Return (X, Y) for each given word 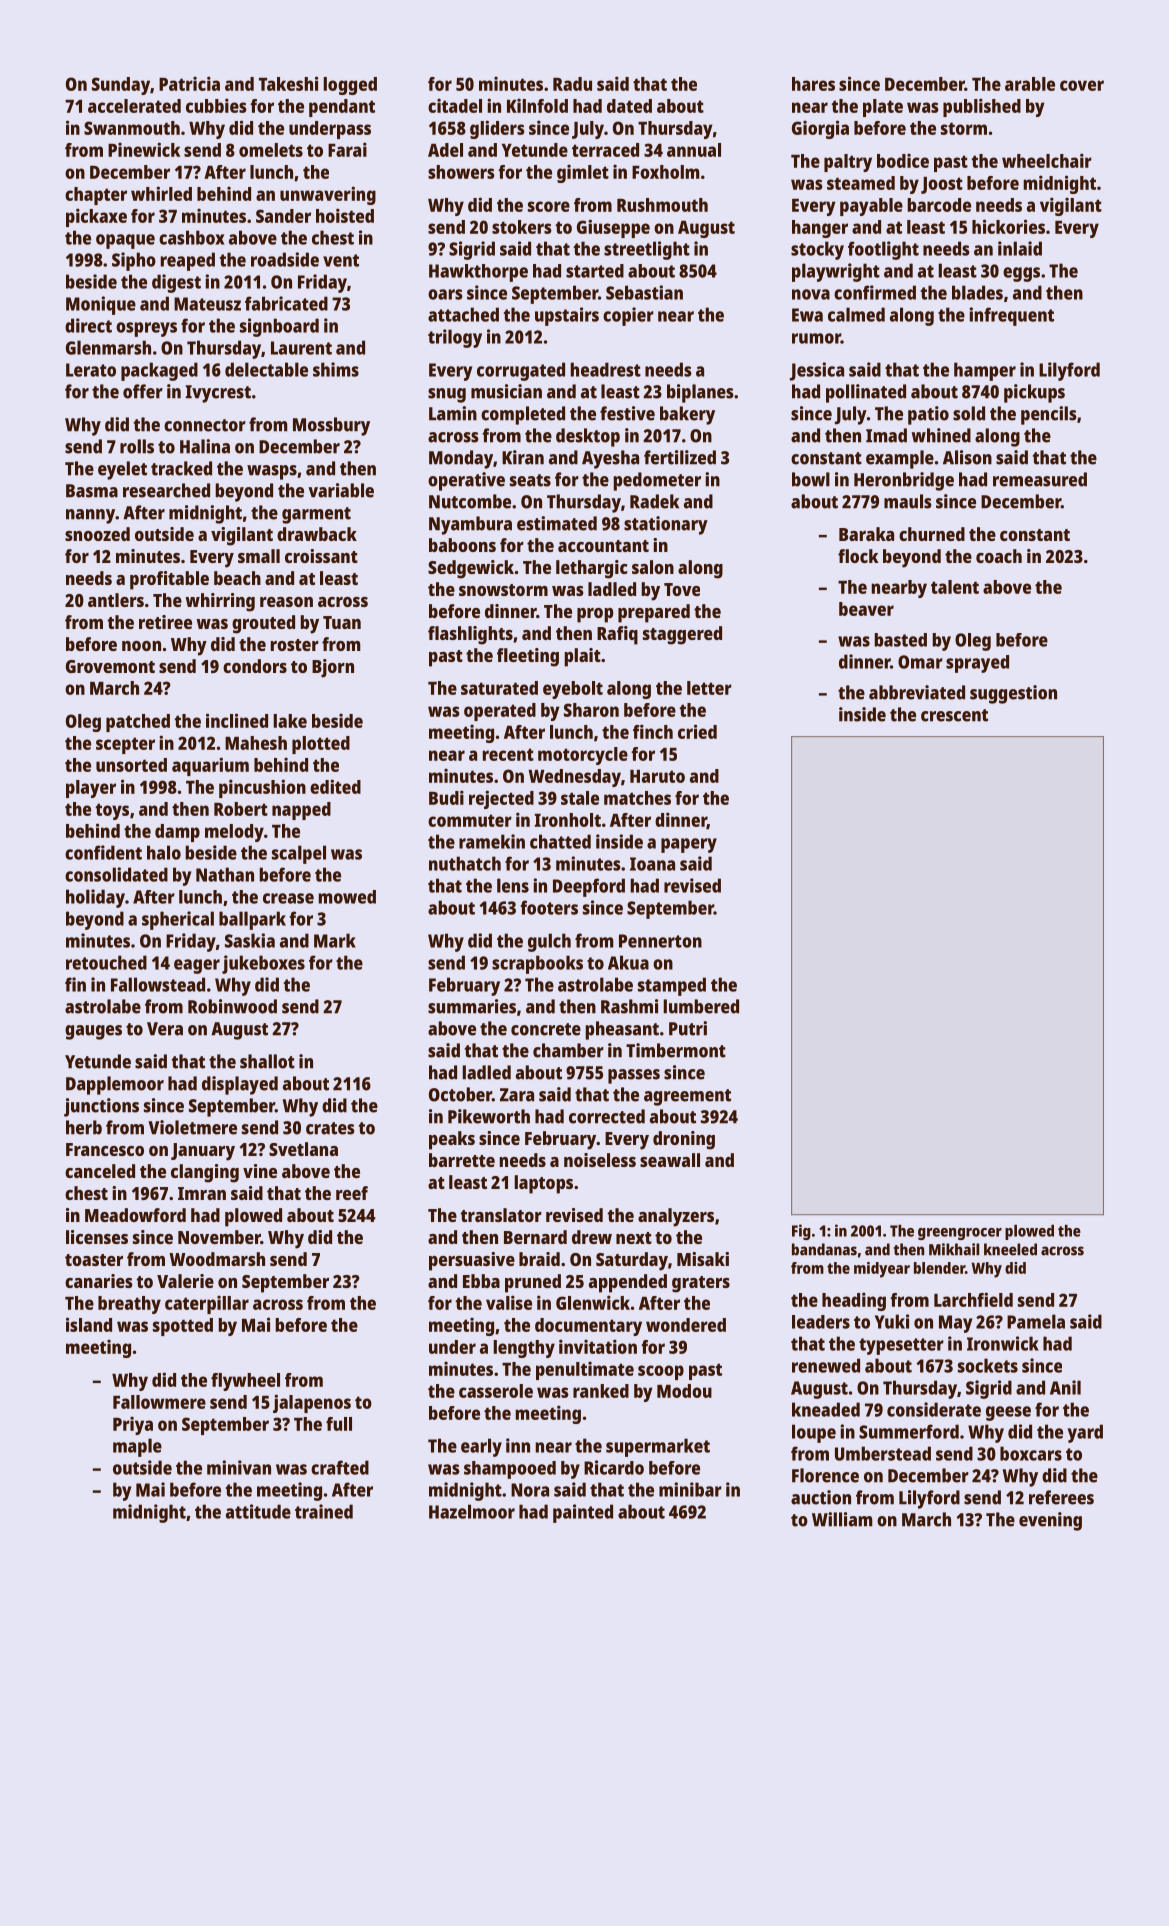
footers (549, 907)
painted (583, 1513)
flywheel (245, 1382)
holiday (95, 898)
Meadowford (135, 1215)
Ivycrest (218, 394)
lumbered (701, 1006)
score (549, 206)
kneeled (1010, 1249)
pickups (1034, 393)
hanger (820, 229)
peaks (452, 1140)
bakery (687, 415)
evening (1050, 1521)
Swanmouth (132, 128)
